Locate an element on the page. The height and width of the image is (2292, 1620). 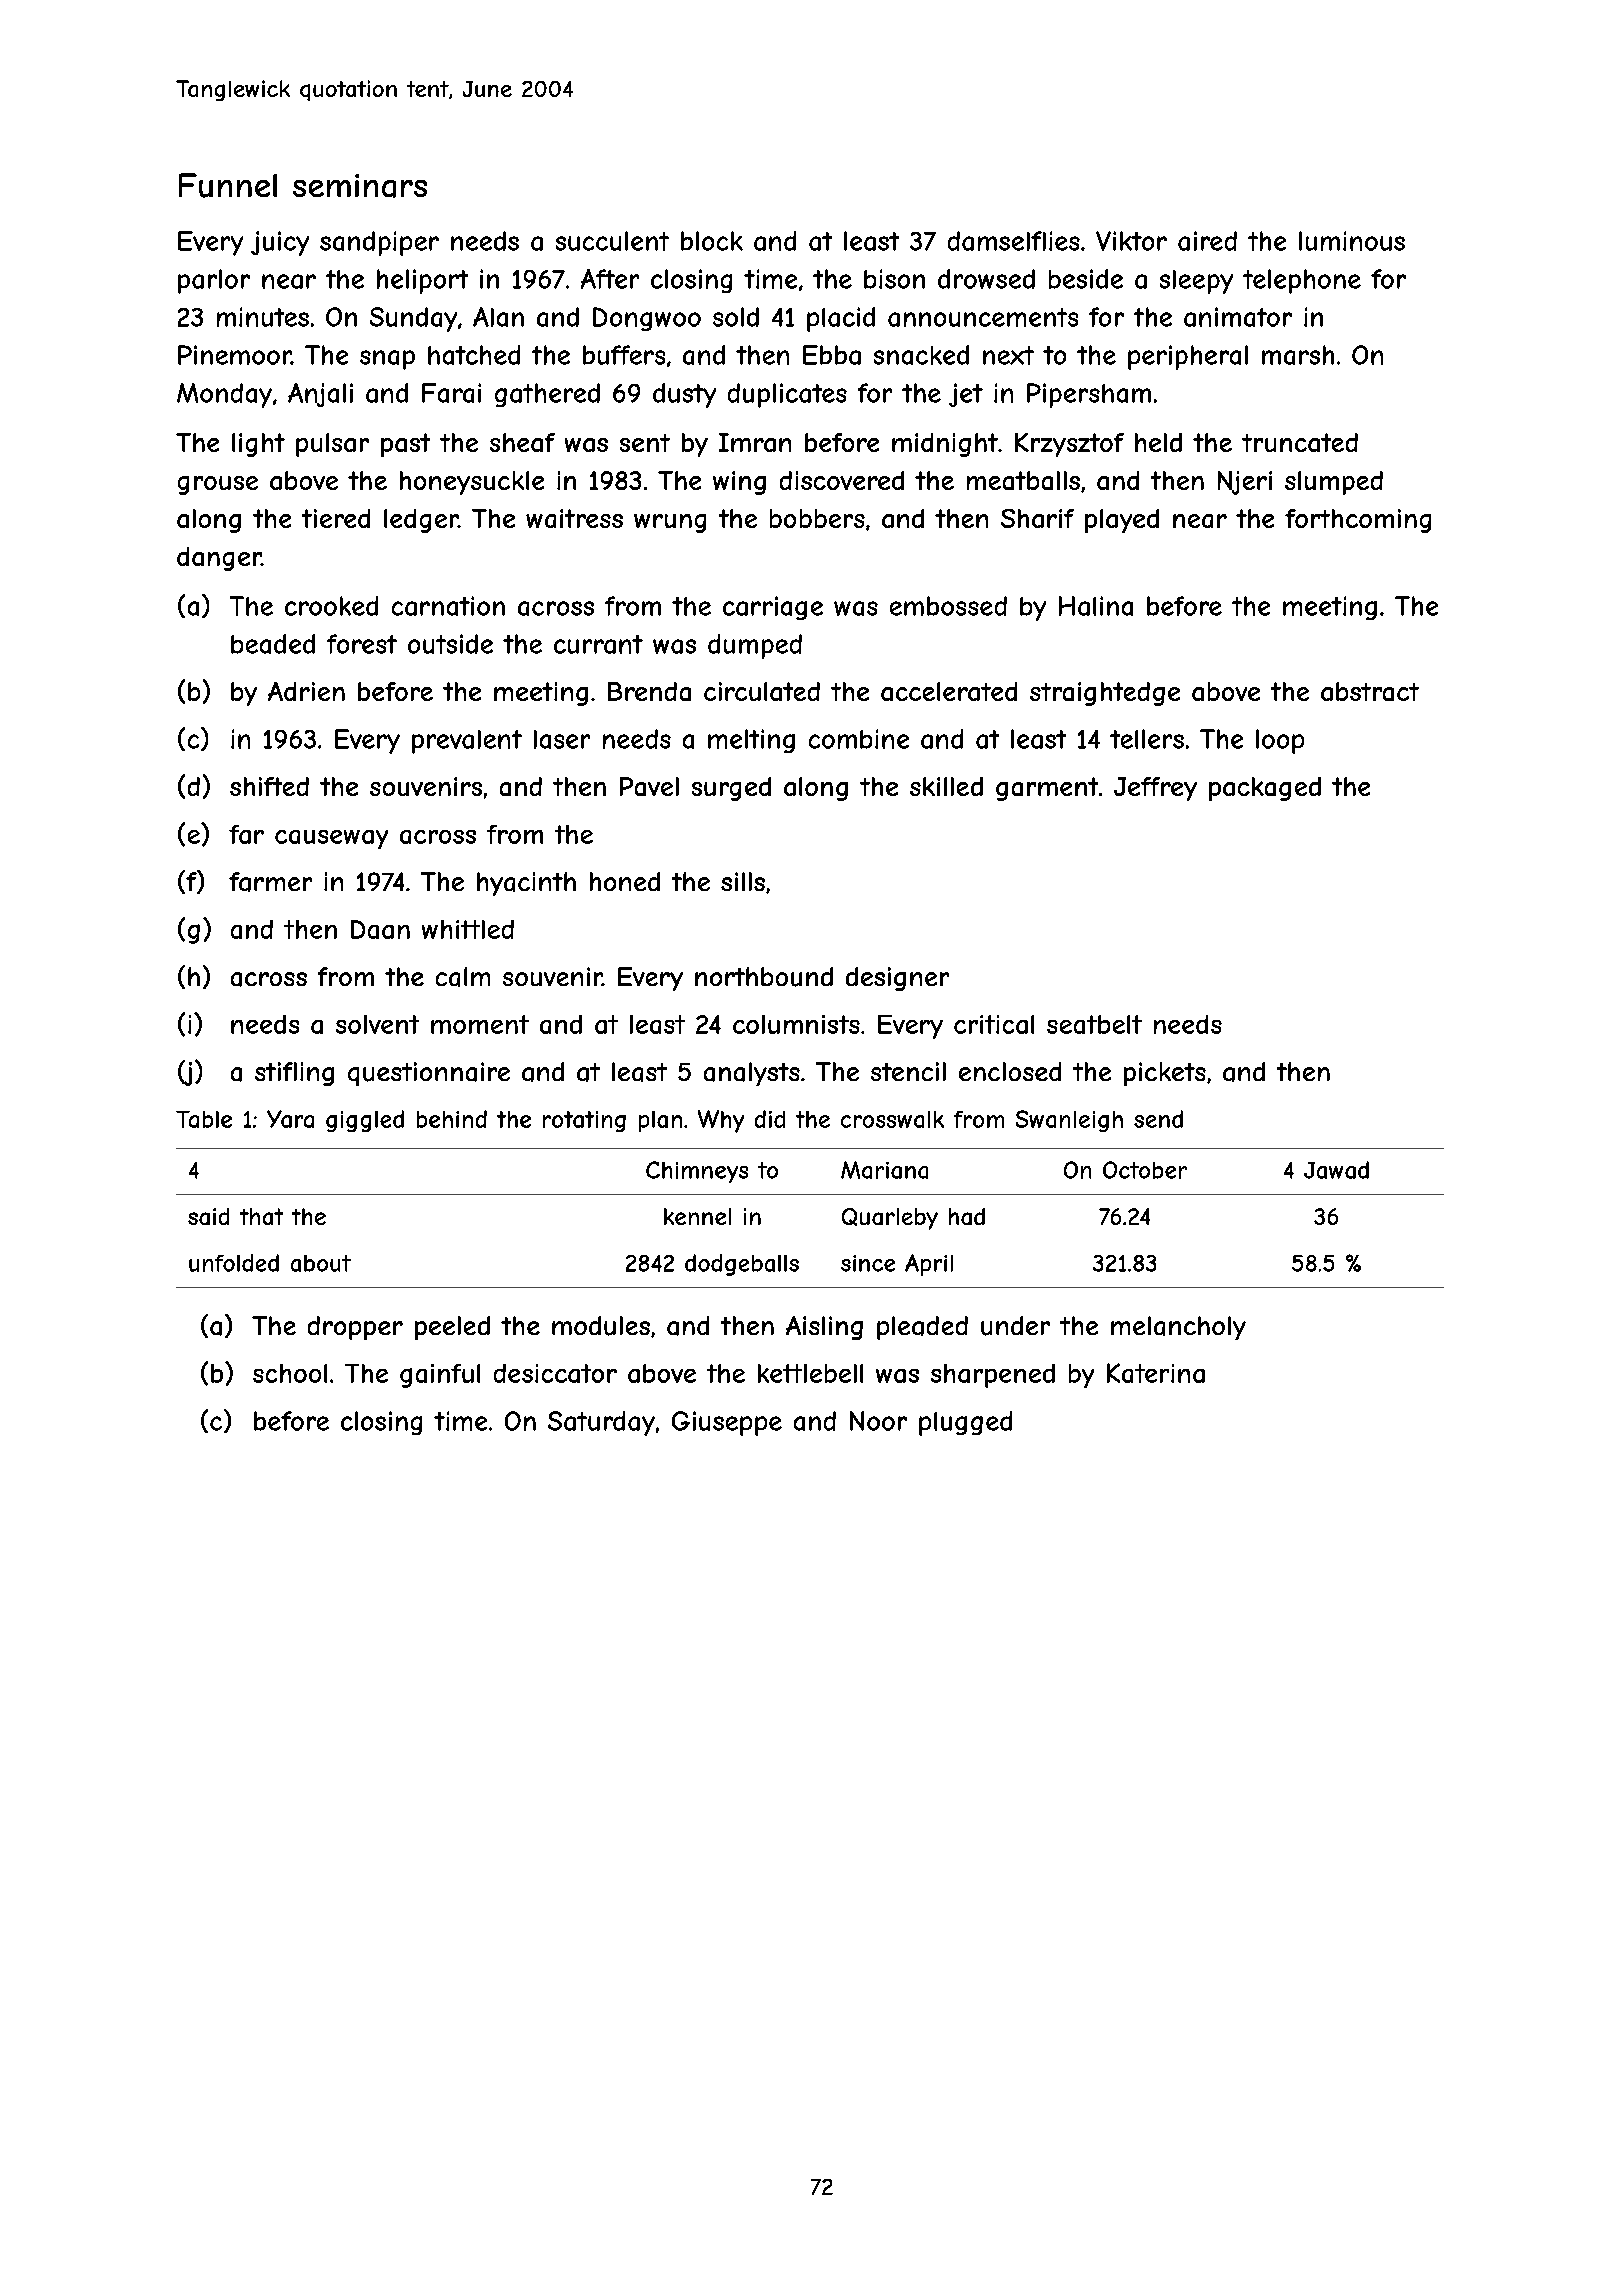
Katerina is located at coordinates (1156, 1373).
